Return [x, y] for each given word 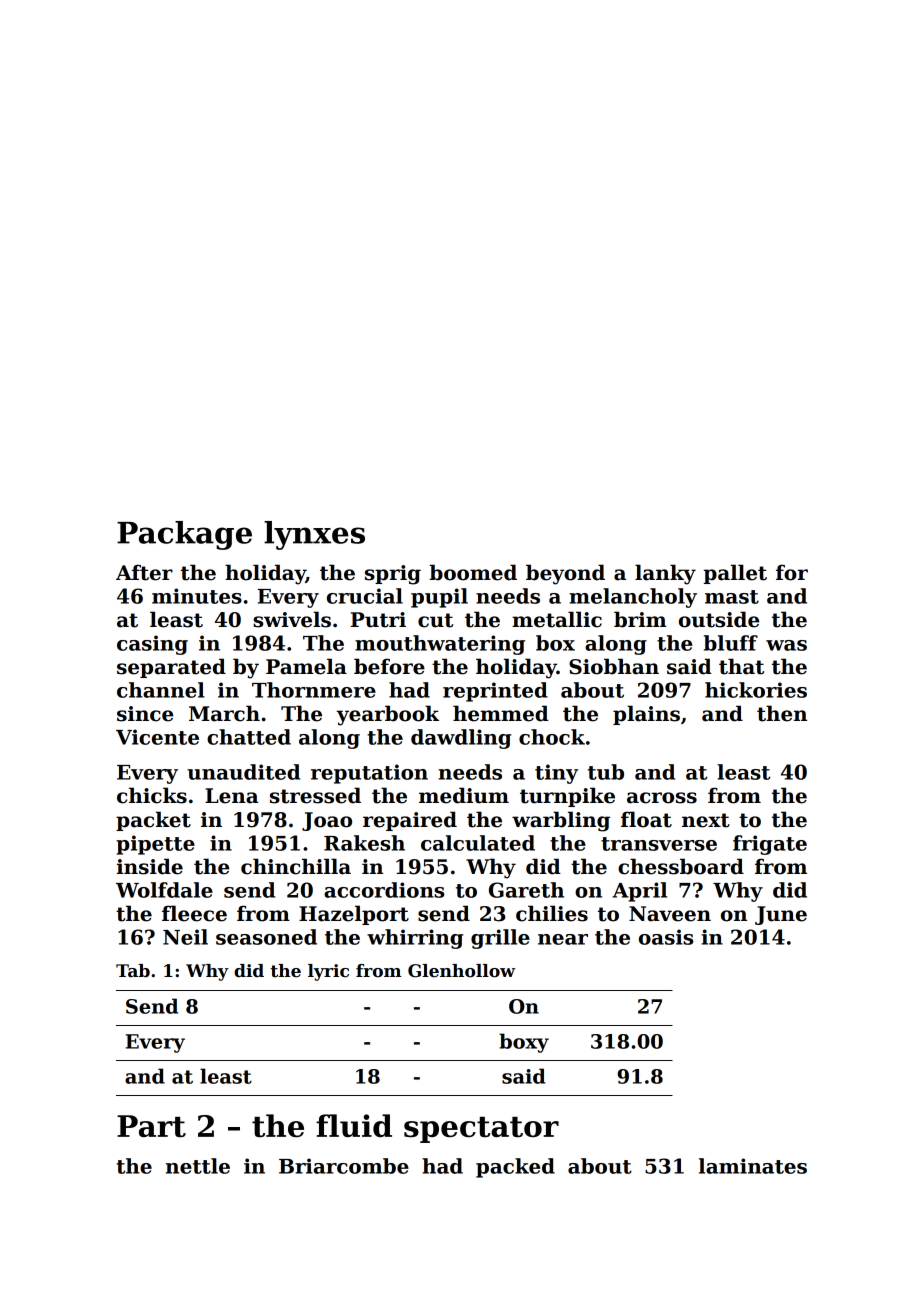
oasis [666, 937]
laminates [753, 1166]
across [662, 798]
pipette [155, 845]
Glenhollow [461, 971]
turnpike [567, 797]
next [706, 820]
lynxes [314, 535]
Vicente [157, 737]
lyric [328, 972]
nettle [198, 1166]
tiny [556, 774]
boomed [473, 572]
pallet [735, 574]
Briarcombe [344, 1166]
